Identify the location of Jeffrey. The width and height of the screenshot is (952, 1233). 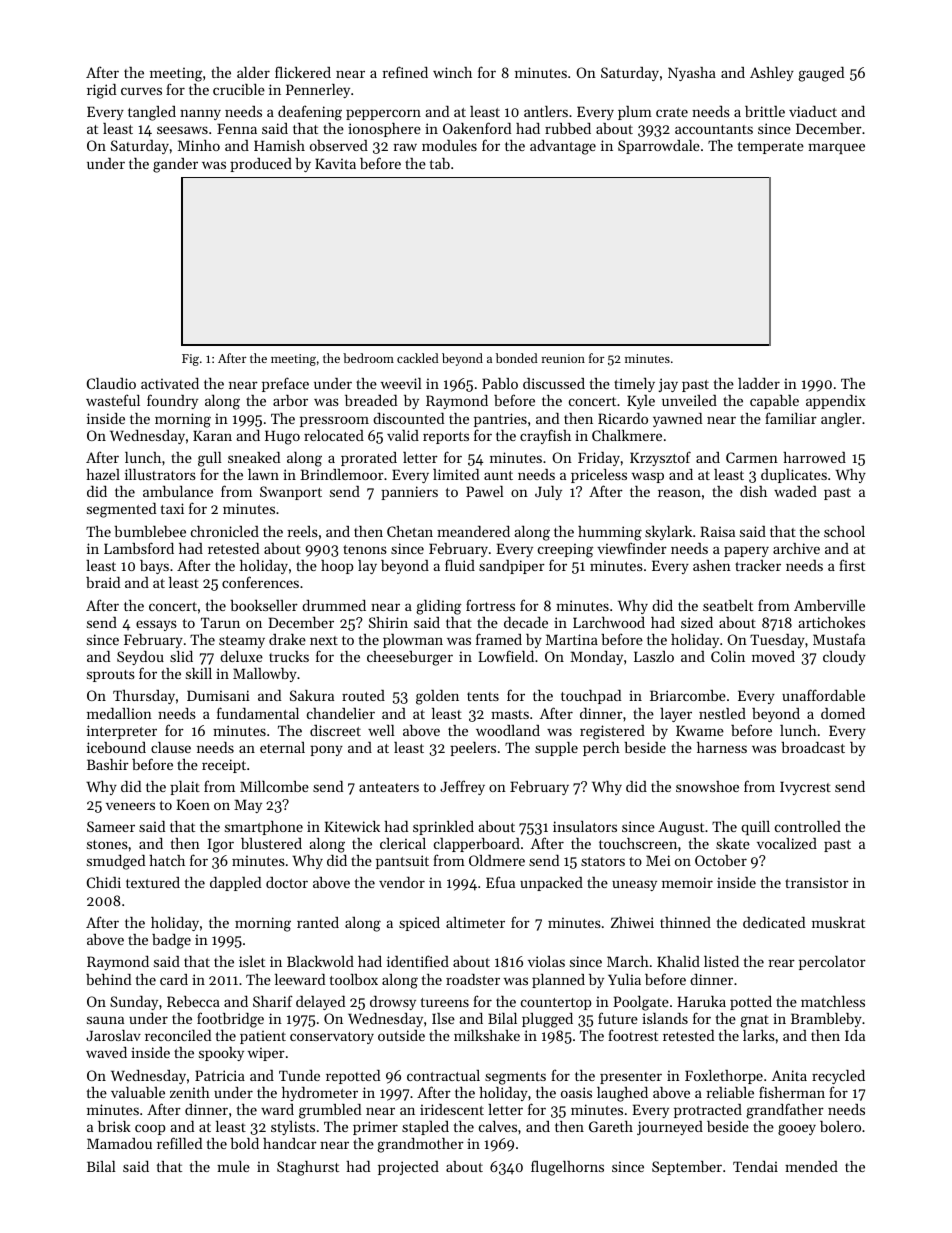
(462, 787).
